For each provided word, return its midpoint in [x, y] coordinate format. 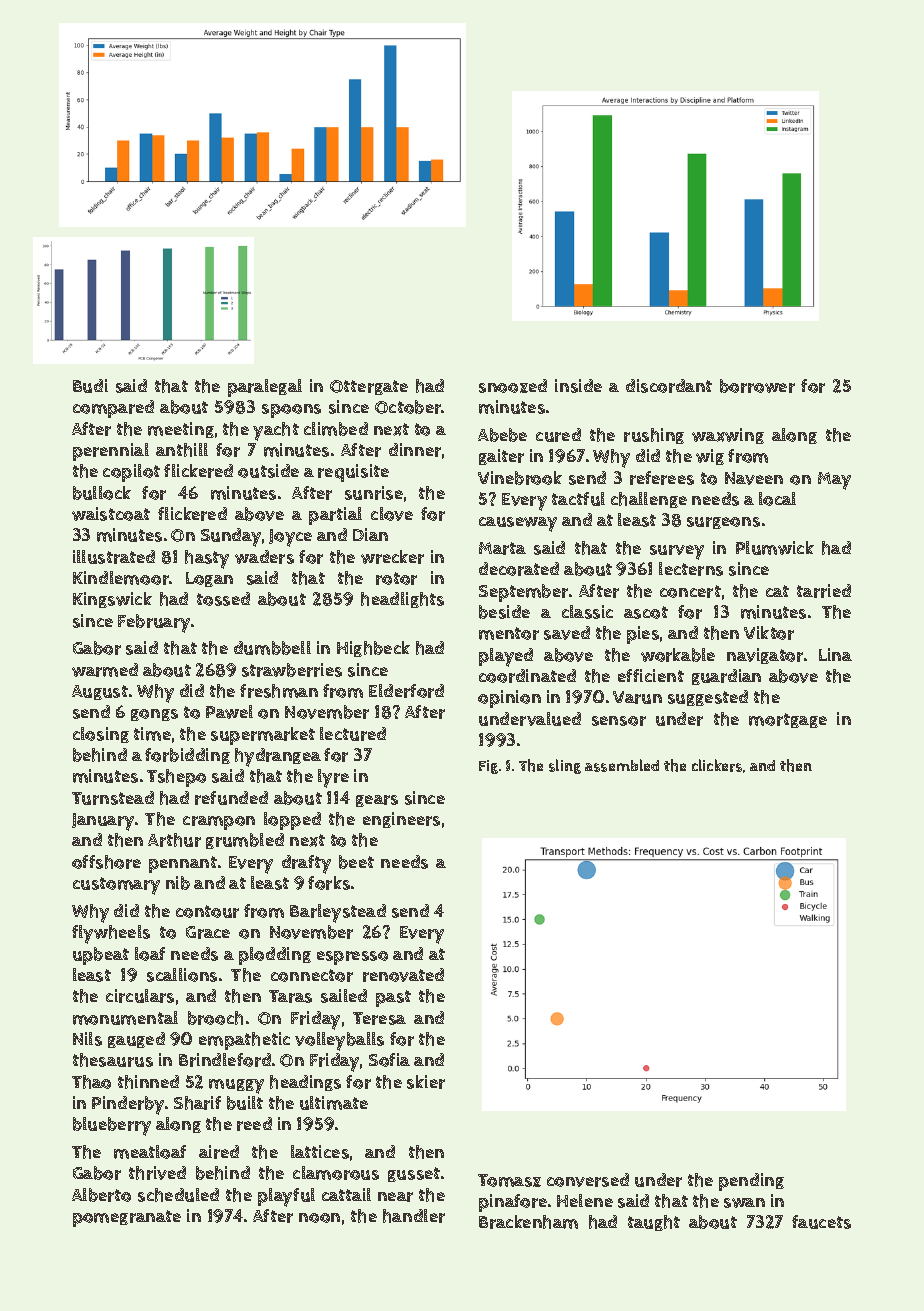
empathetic [244, 1041]
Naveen [754, 478]
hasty [207, 559]
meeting [181, 430]
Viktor [769, 633]
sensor [619, 721]
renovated [403, 975]
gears [377, 801]
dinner [415, 450]
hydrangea [278, 757]
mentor [509, 633]
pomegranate [127, 1218]
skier [426, 1082]
